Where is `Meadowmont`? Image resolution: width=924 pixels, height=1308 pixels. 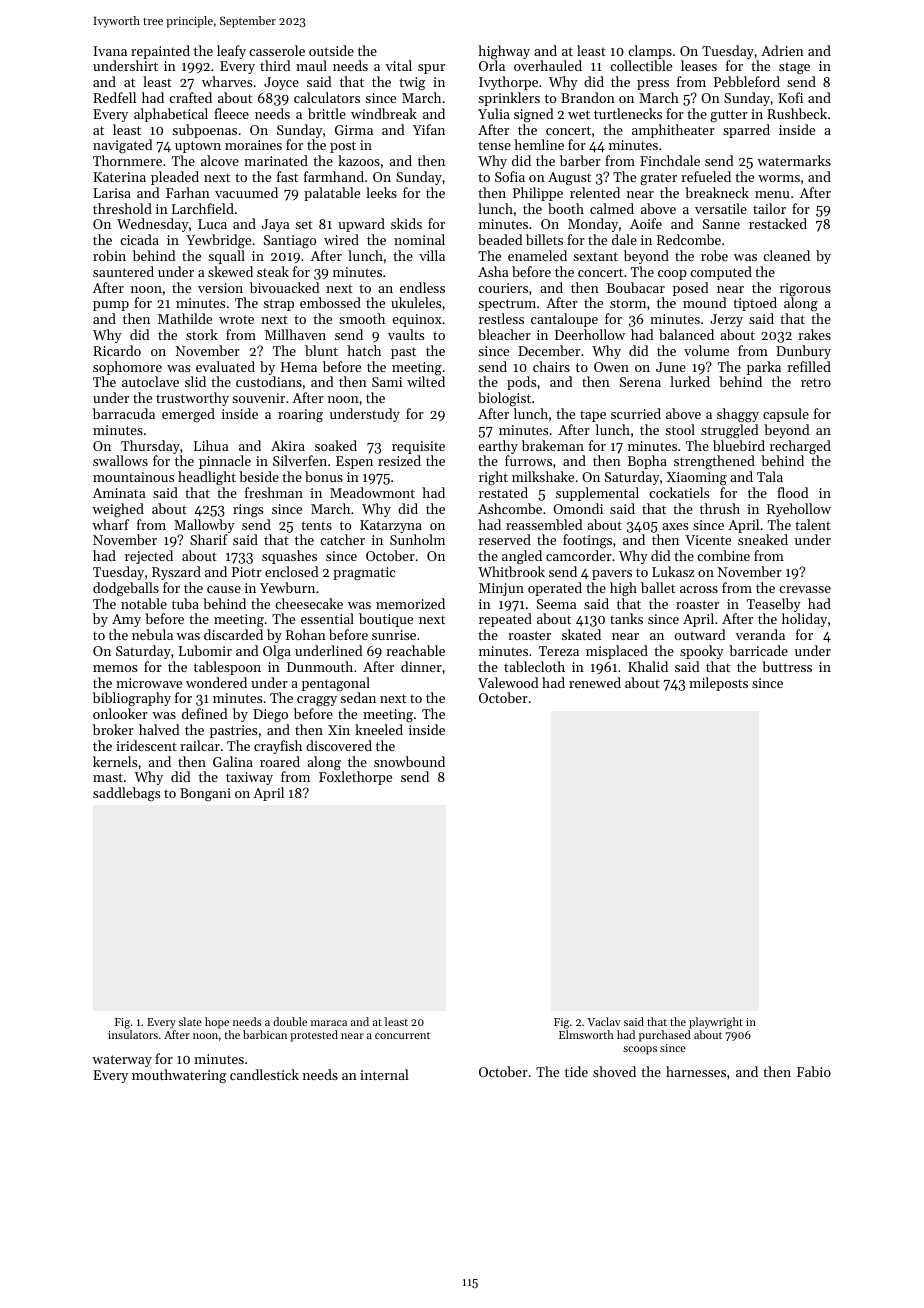
Meadowmont is located at coordinates (372, 492).
